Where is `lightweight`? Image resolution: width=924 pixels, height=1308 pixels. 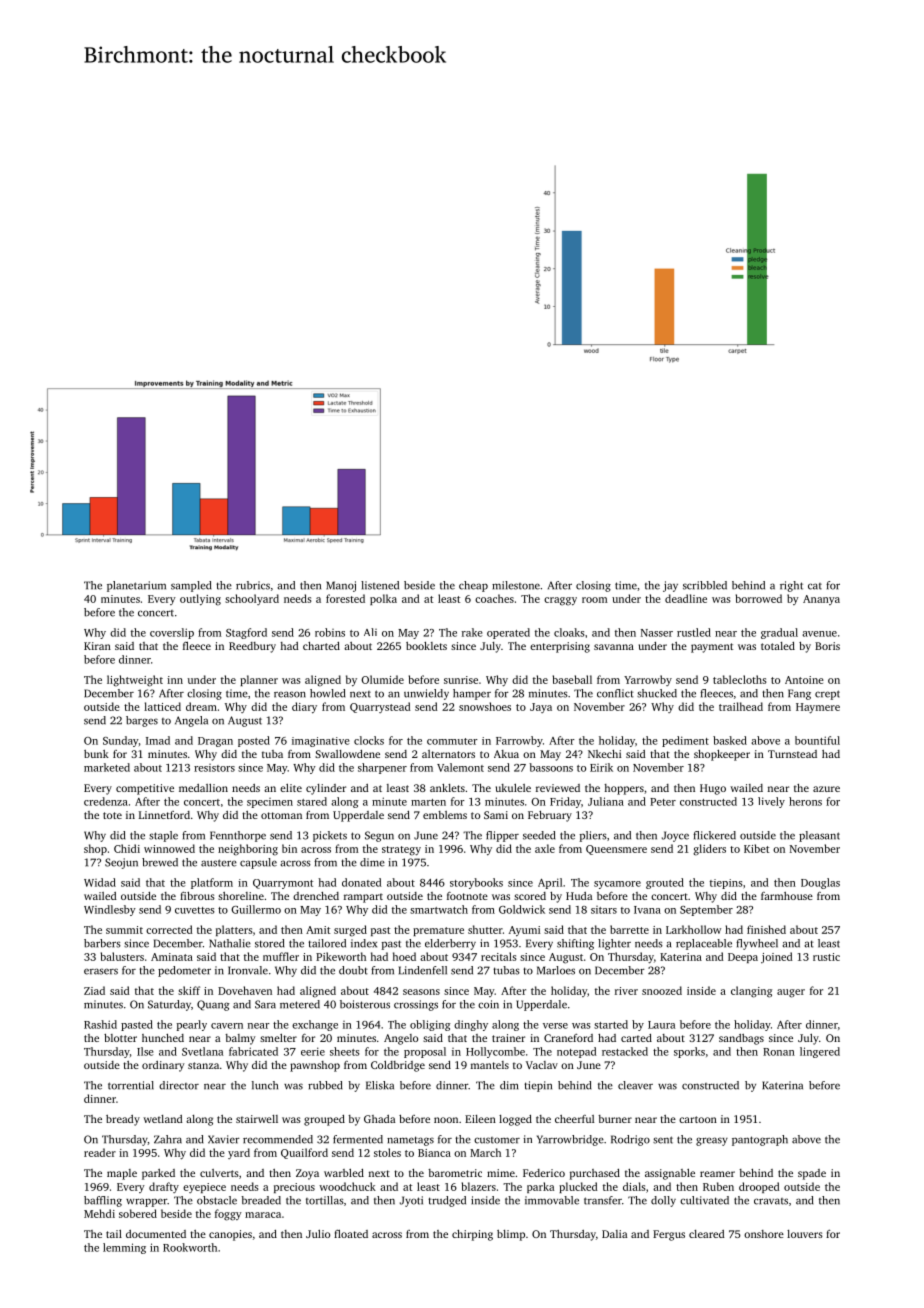
lightweight is located at coordinates (135, 681).
